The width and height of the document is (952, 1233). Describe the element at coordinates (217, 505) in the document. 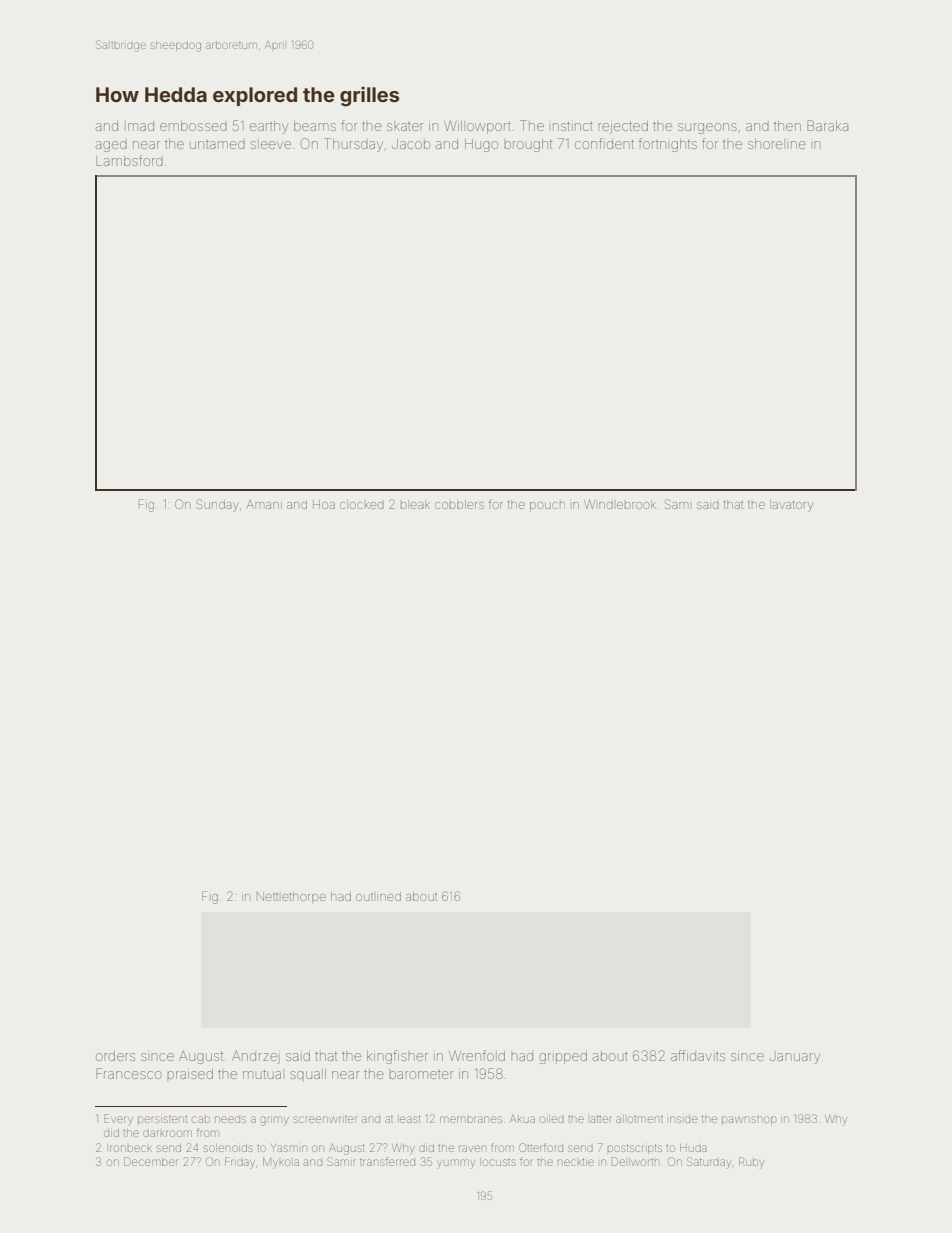

I see `Sunday` at that location.
